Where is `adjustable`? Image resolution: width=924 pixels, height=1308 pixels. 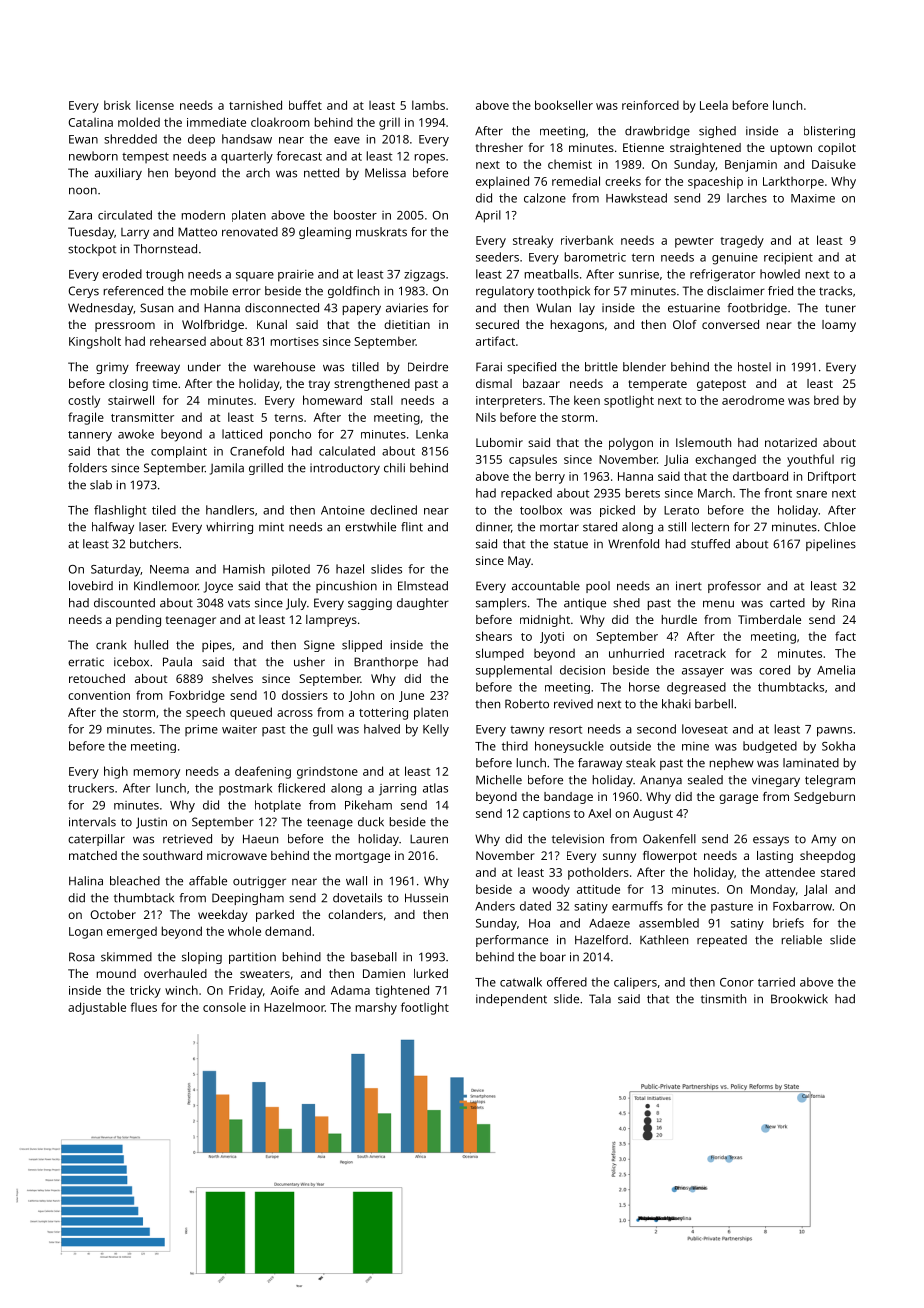
adjustable is located at coordinates (97, 1008).
